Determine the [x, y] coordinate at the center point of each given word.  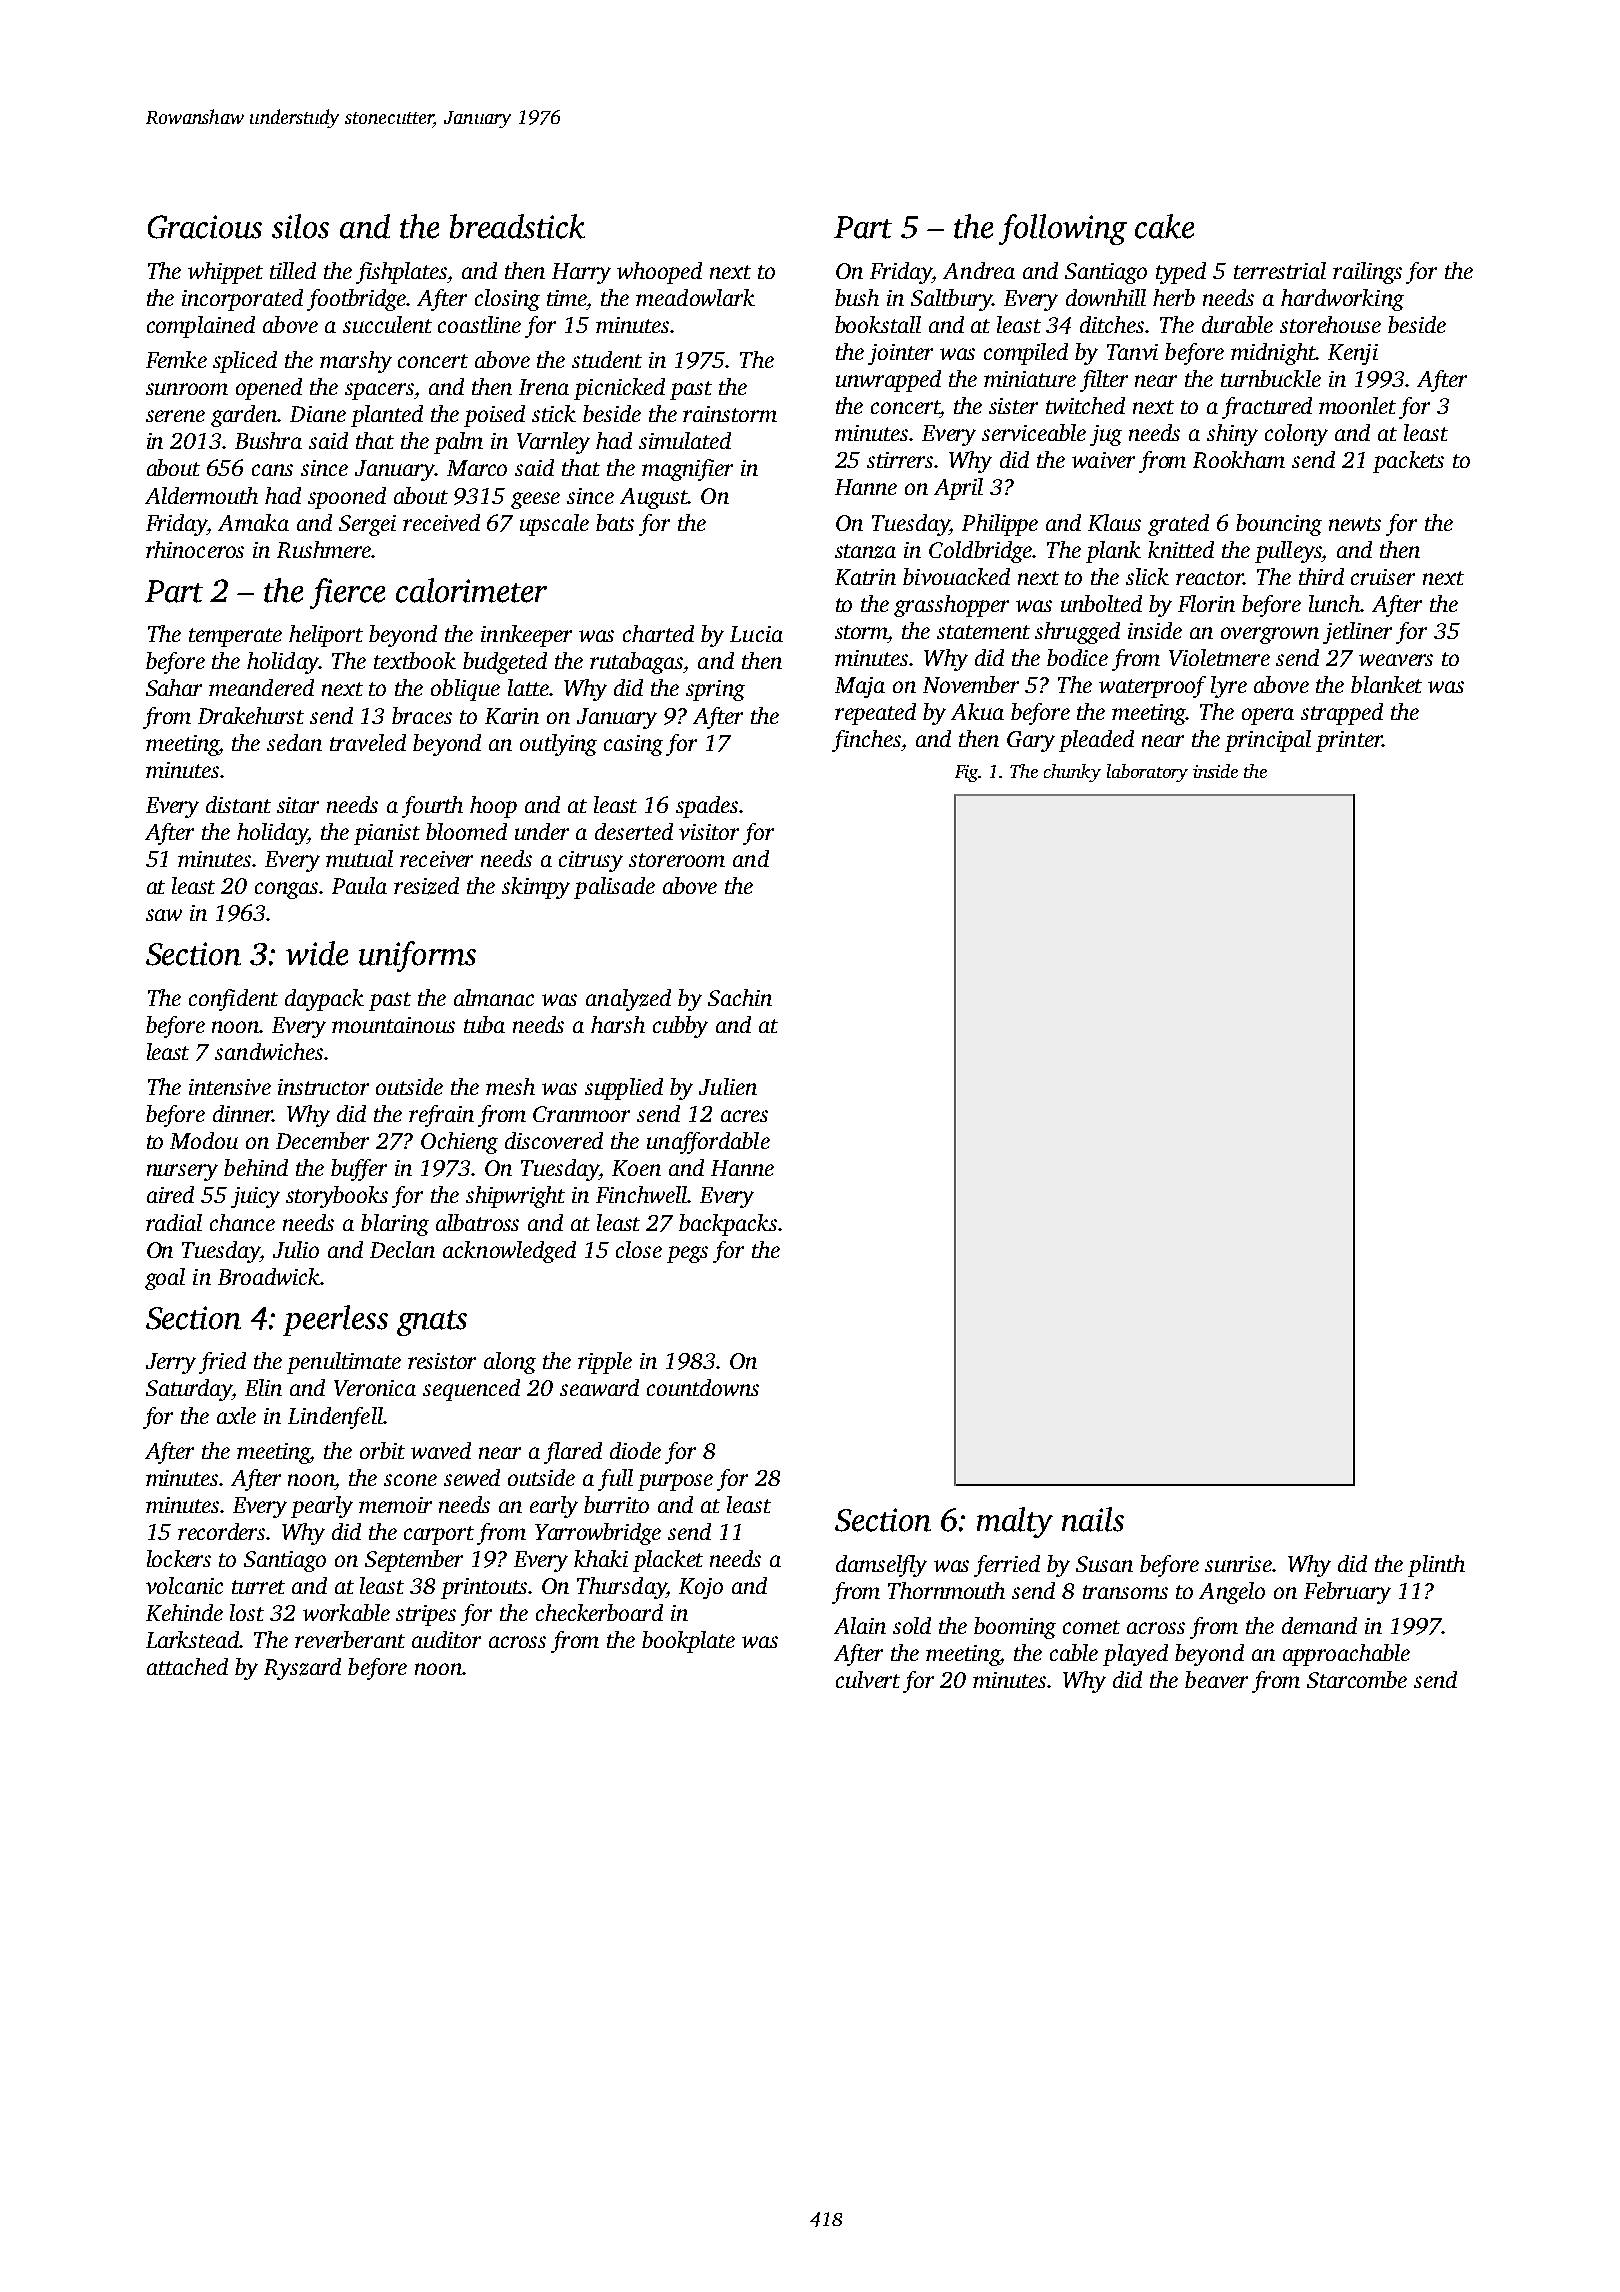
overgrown [1270, 635]
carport [439, 1535]
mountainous [393, 1025]
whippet [225, 273]
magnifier [687, 470]
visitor [709, 832]
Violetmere [1219, 657]
